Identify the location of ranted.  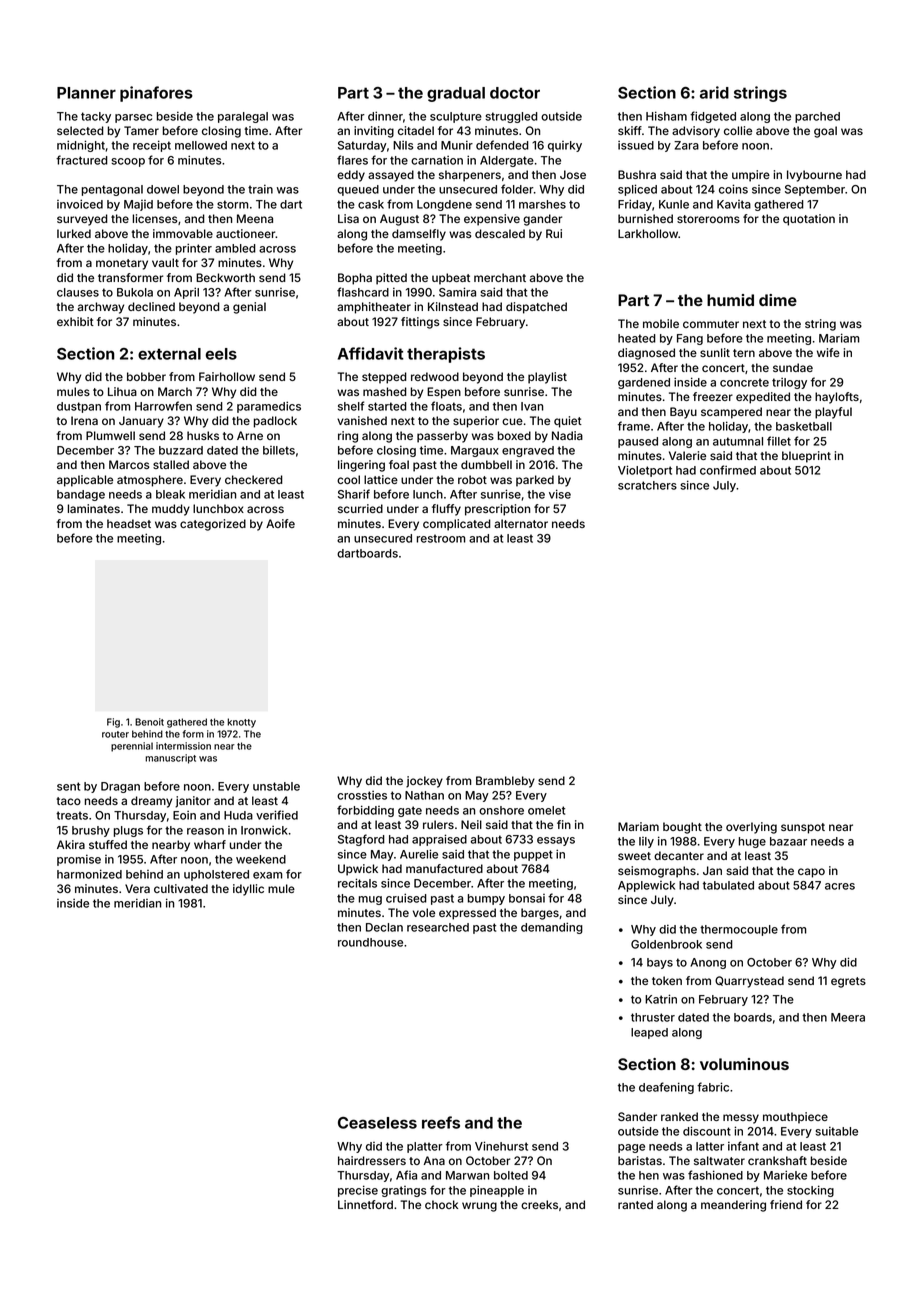
(635, 1204).
